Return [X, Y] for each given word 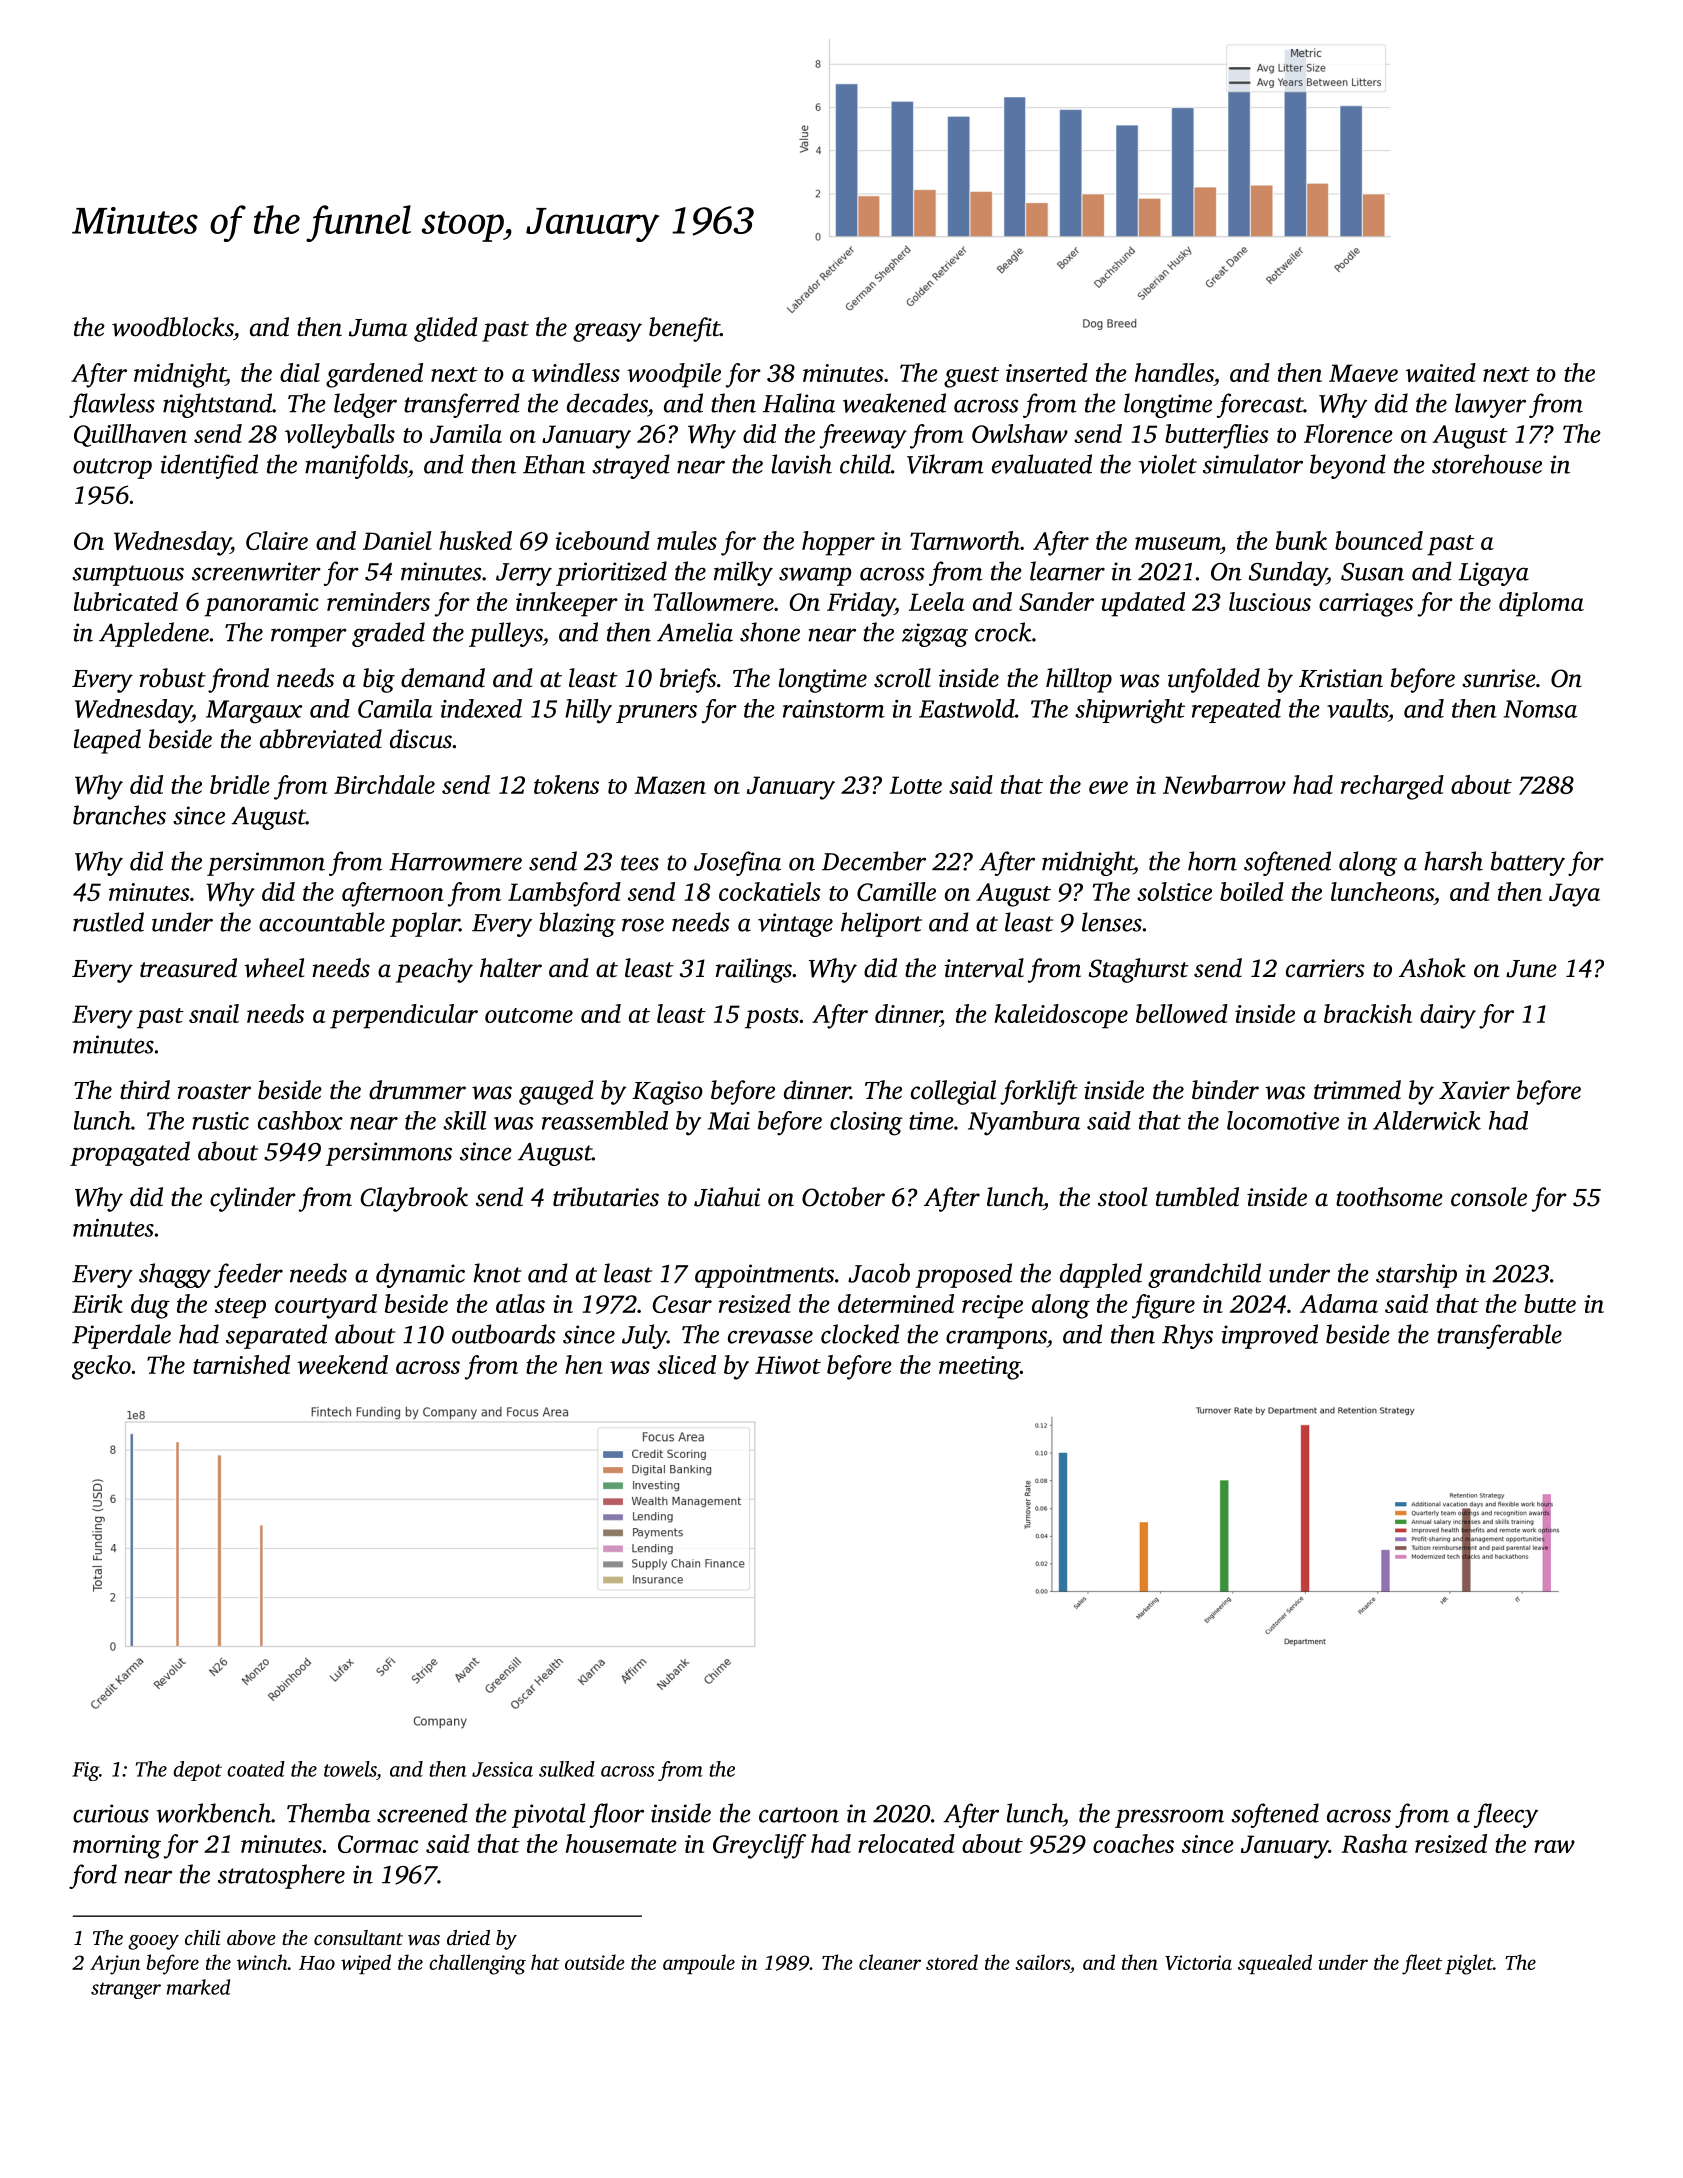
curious [111, 1813]
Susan [1372, 572]
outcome [529, 1015]
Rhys [1187, 1336]
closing [866, 1123]
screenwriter [256, 571]
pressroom [1169, 1818]
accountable [322, 922]
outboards [504, 1334]
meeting [979, 1368]
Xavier [1474, 1090]
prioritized [611, 573]
